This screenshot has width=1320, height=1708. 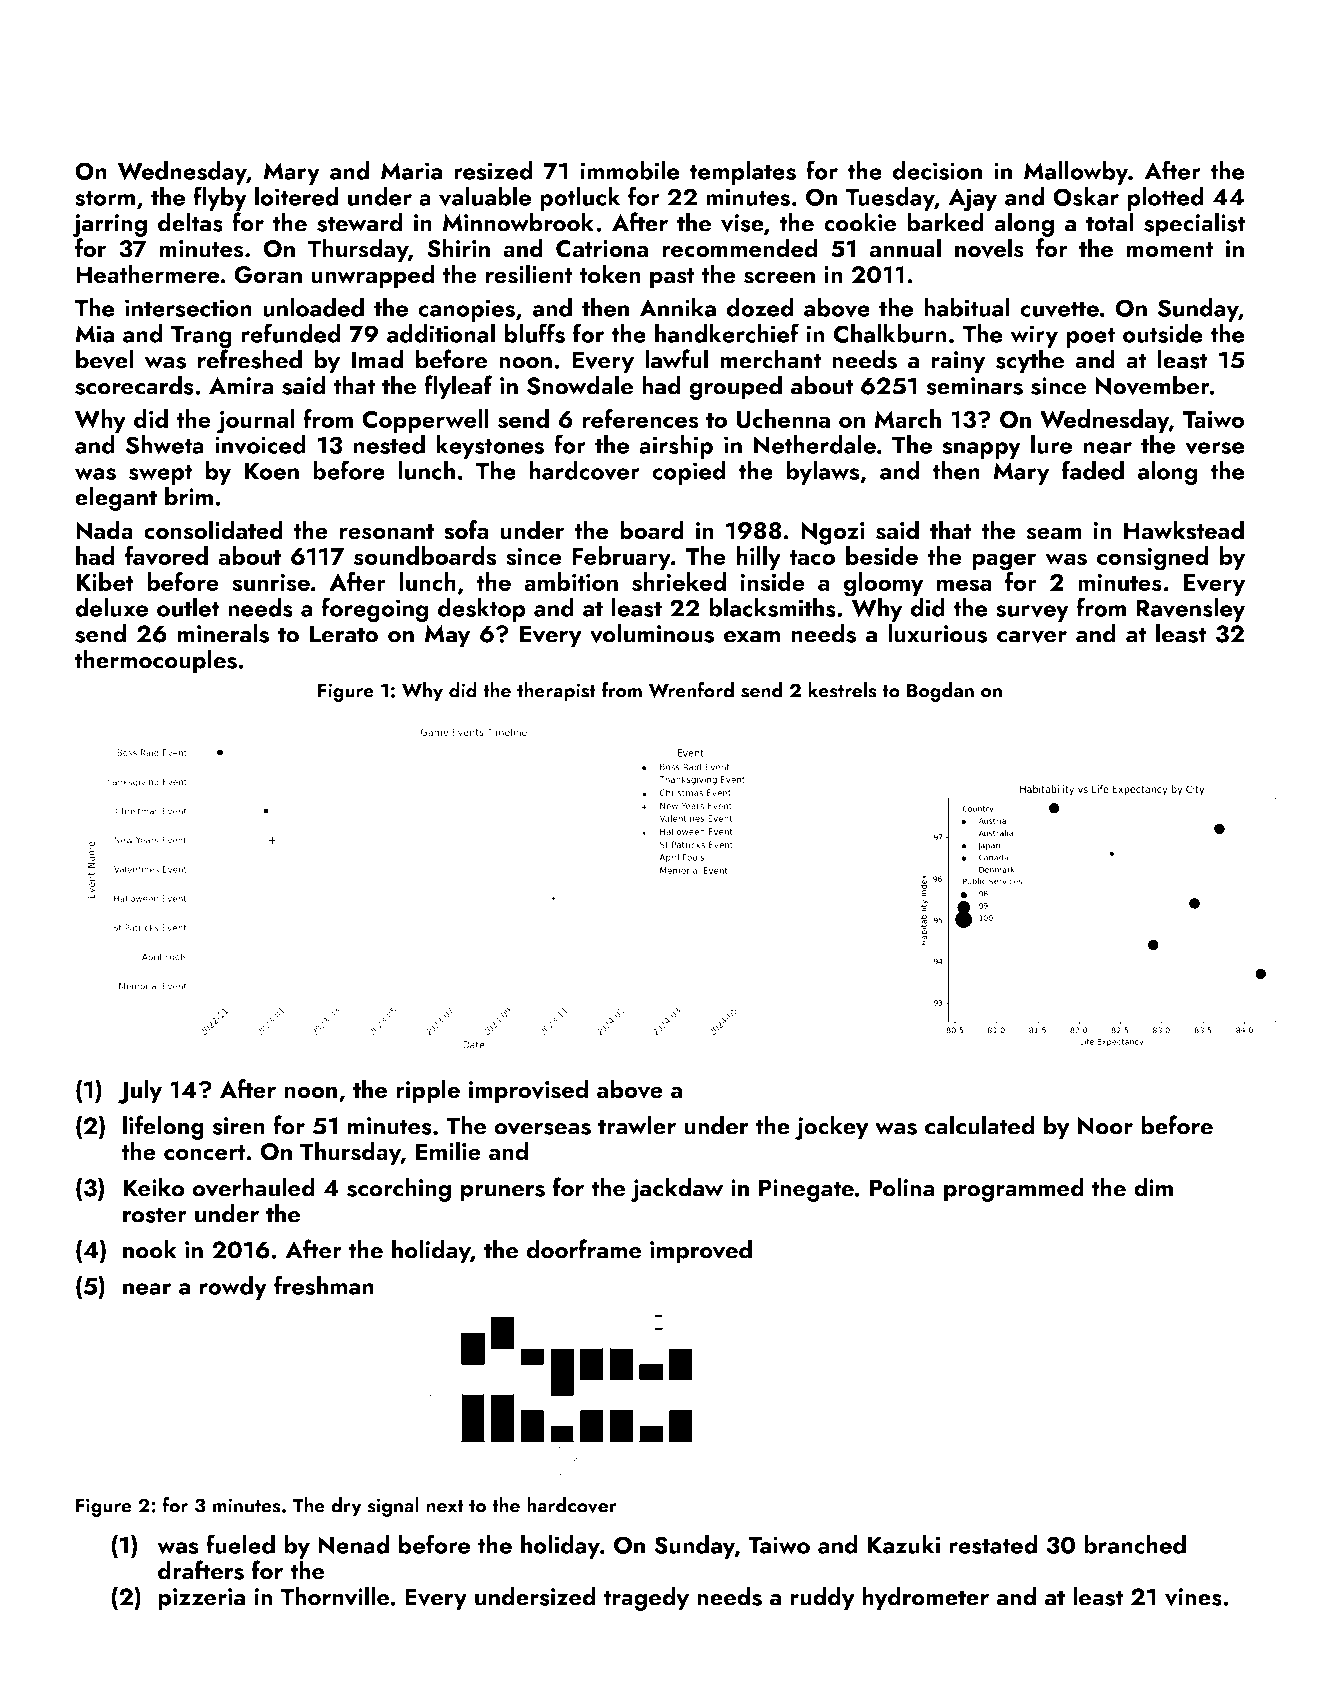 What do you see at coordinates (556, 692) in the screenshot?
I see `therapist` at bounding box center [556, 692].
